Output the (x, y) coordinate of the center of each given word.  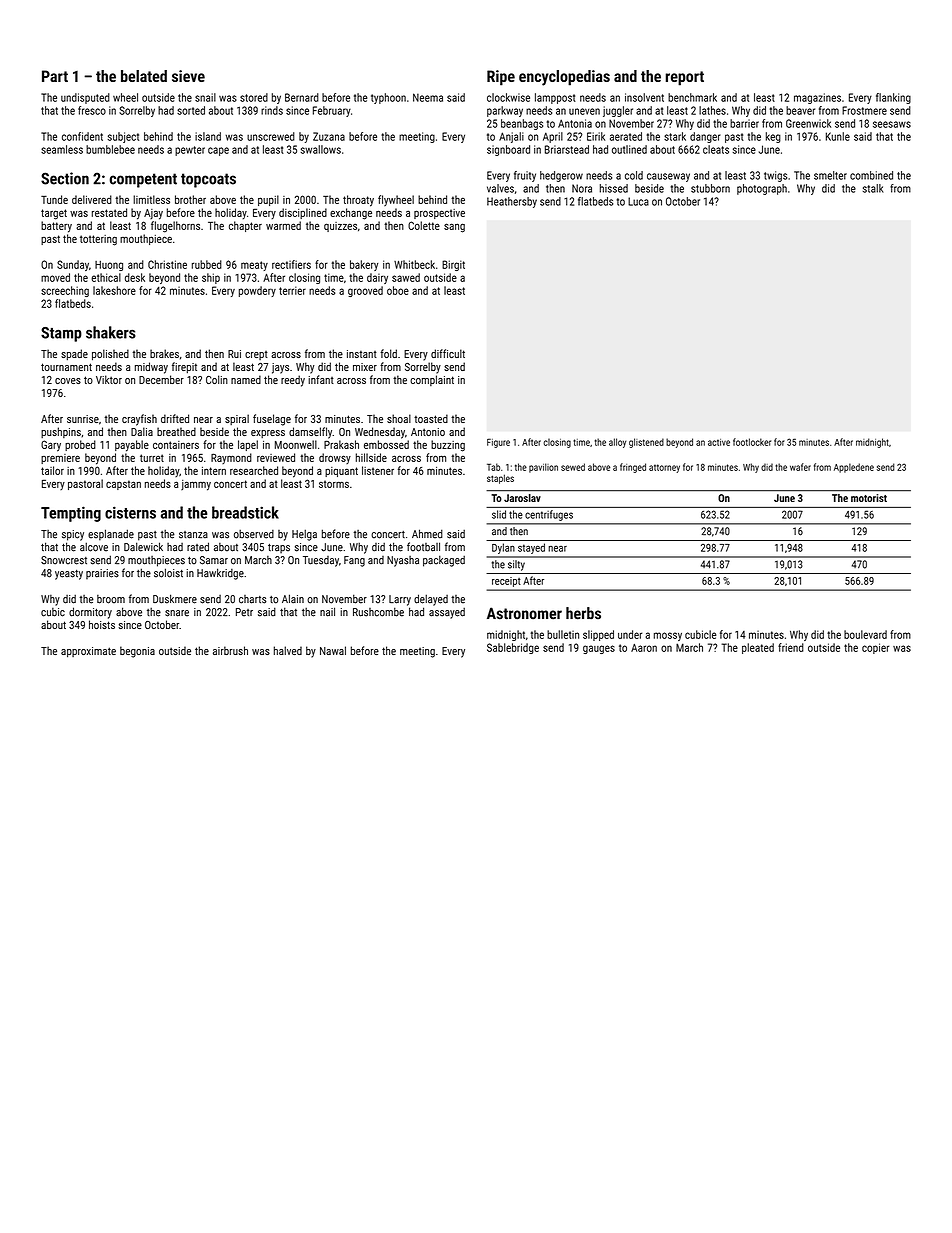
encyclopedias (564, 78)
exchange (351, 214)
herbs (583, 613)
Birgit (453, 265)
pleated (758, 648)
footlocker (752, 442)
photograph (762, 189)
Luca (638, 201)
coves (68, 381)
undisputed (85, 98)
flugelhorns (175, 227)
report (685, 78)
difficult (448, 353)
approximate (88, 652)
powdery (257, 291)
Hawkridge (220, 574)
